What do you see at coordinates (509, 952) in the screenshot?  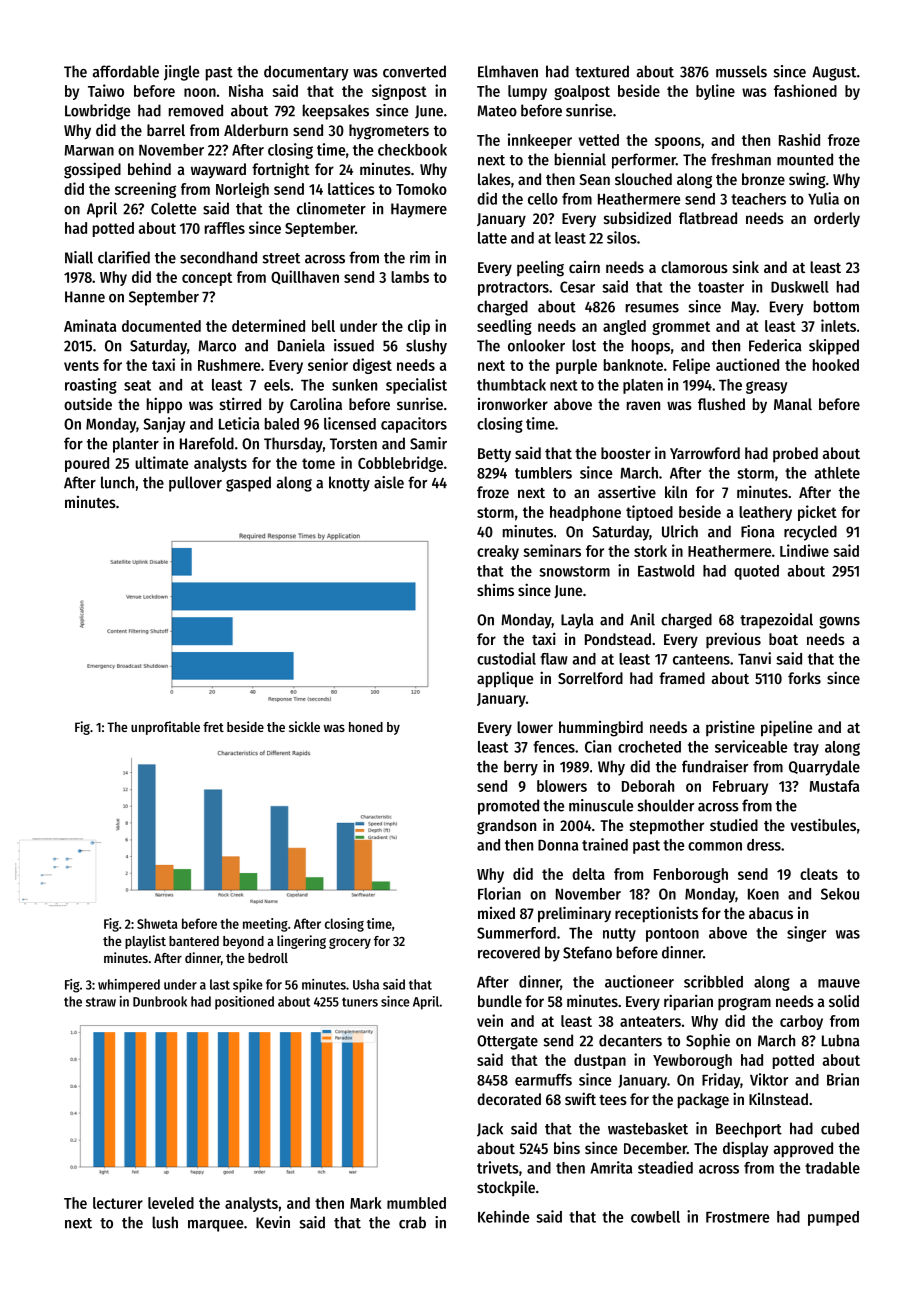 I see `recovered` at bounding box center [509, 952].
